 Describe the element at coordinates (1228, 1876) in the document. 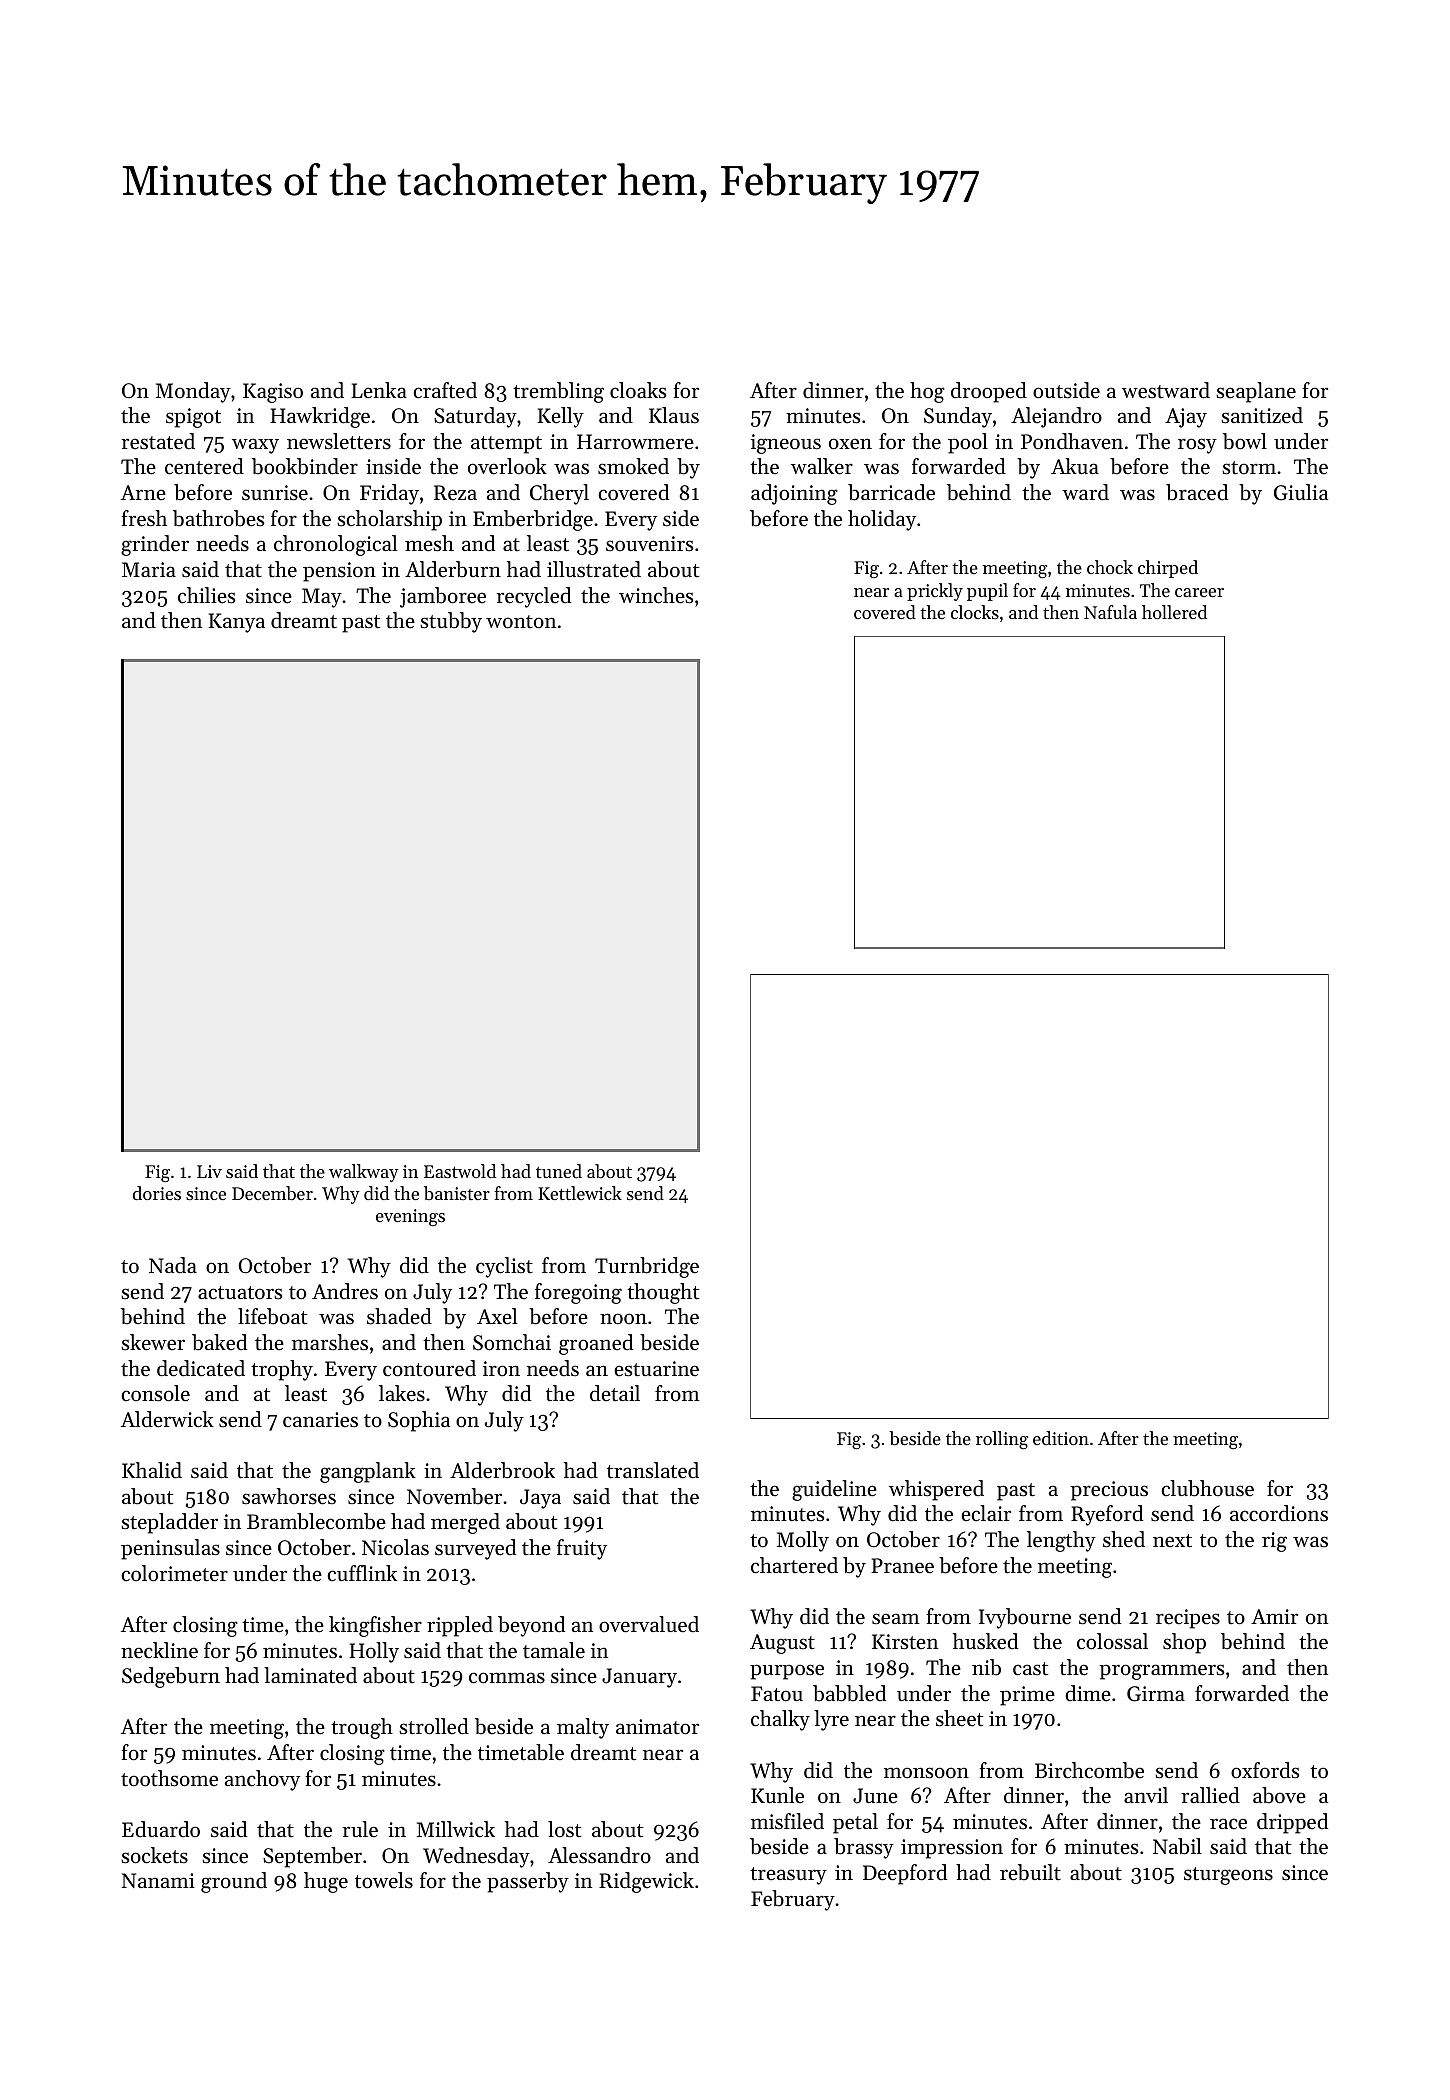

I see `sturgeons` at that location.
